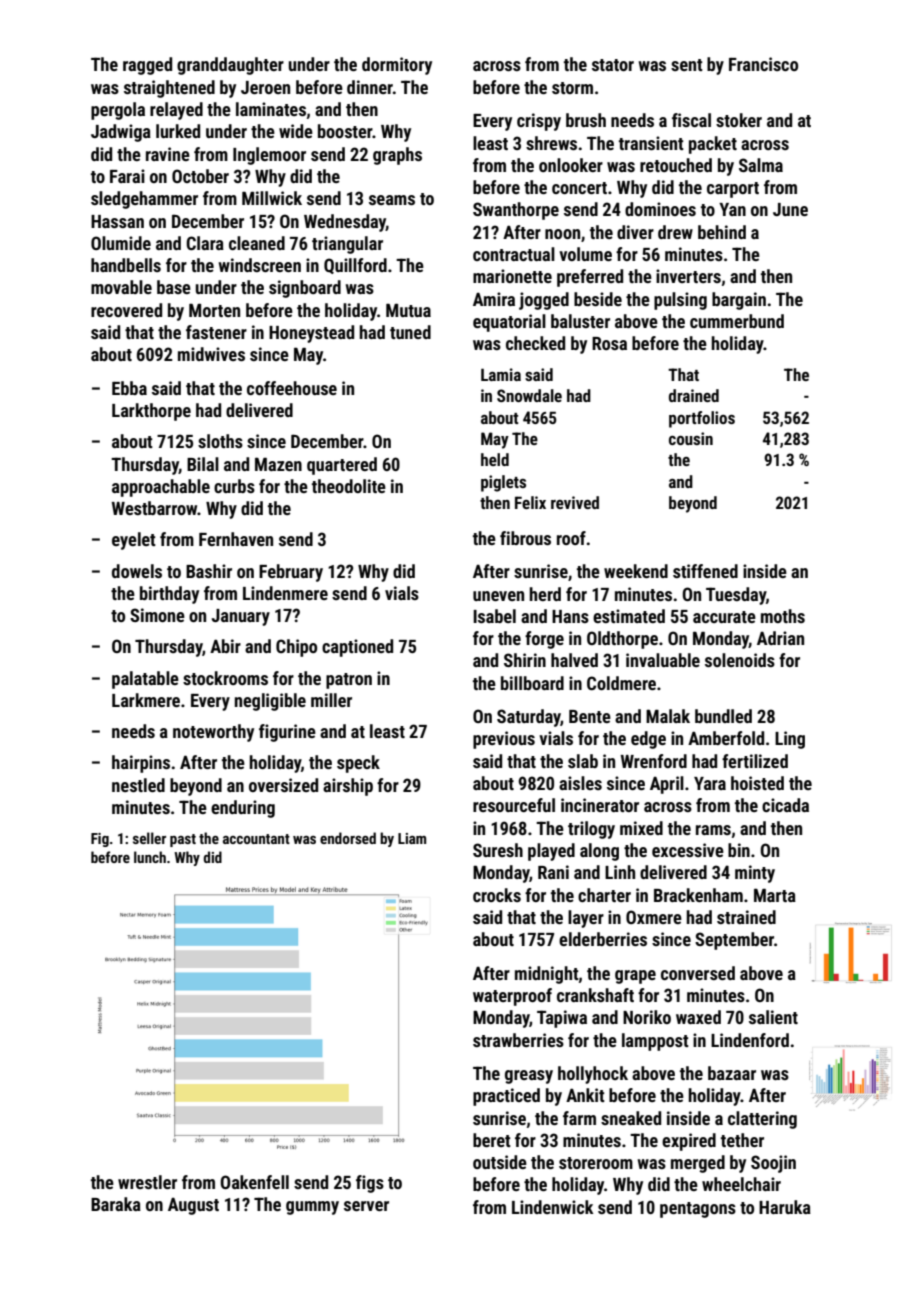  I want to click on portfolios, so click(702, 419).
